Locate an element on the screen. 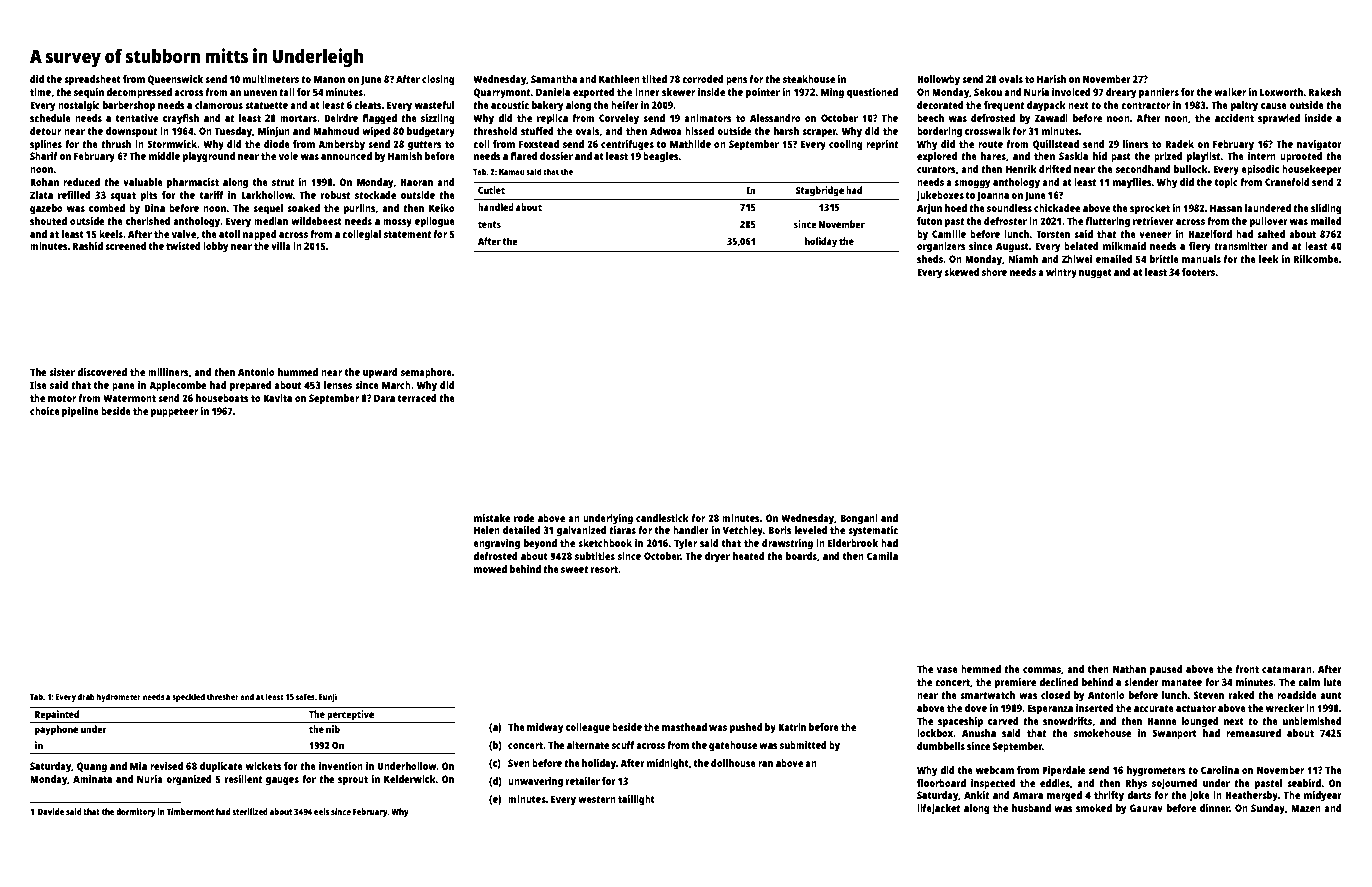 The height and width of the screenshot is (887, 1372). Helen is located at coordinates (487, 530).
